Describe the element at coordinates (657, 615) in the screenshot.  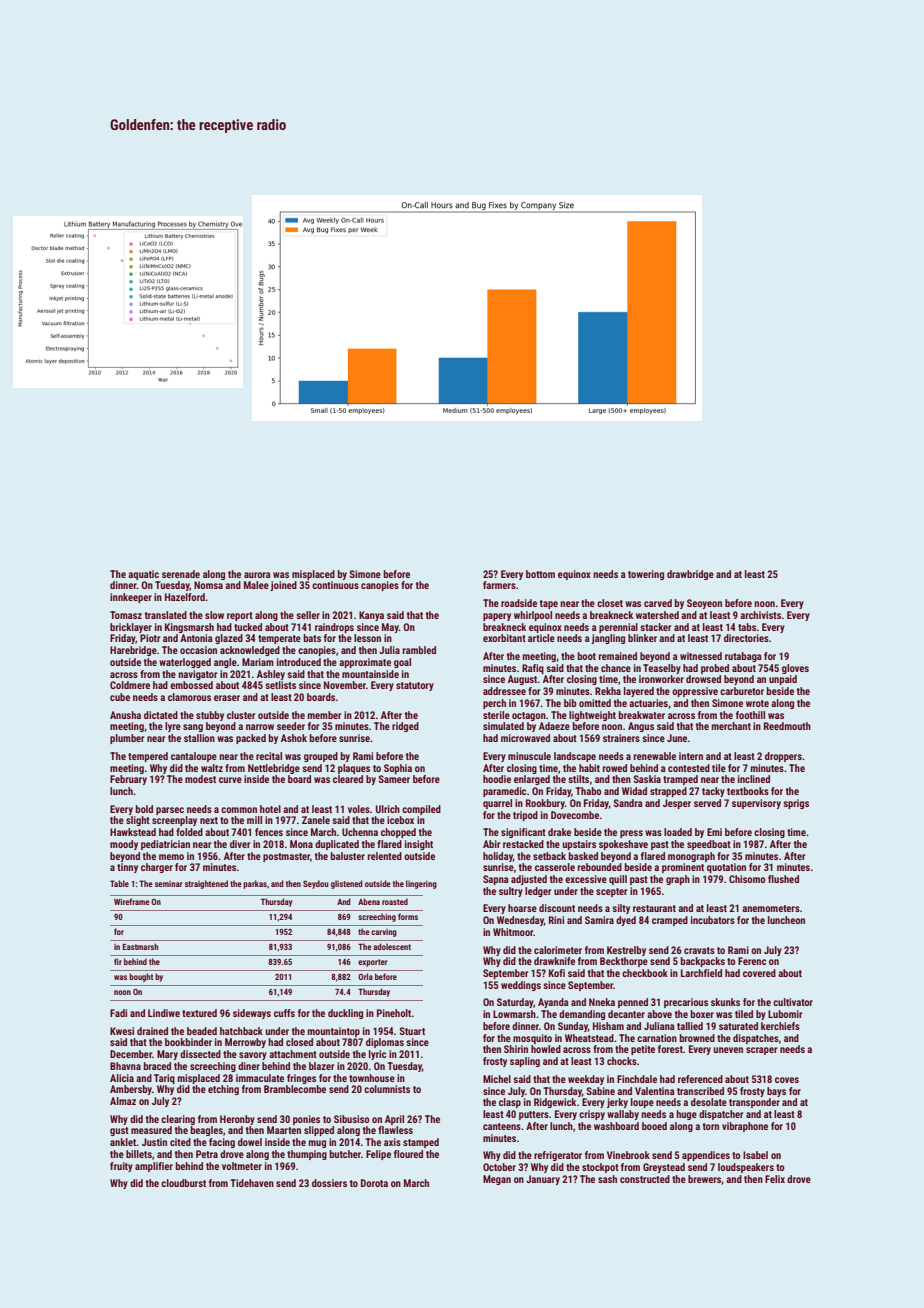
I see `watershed` at that location.
